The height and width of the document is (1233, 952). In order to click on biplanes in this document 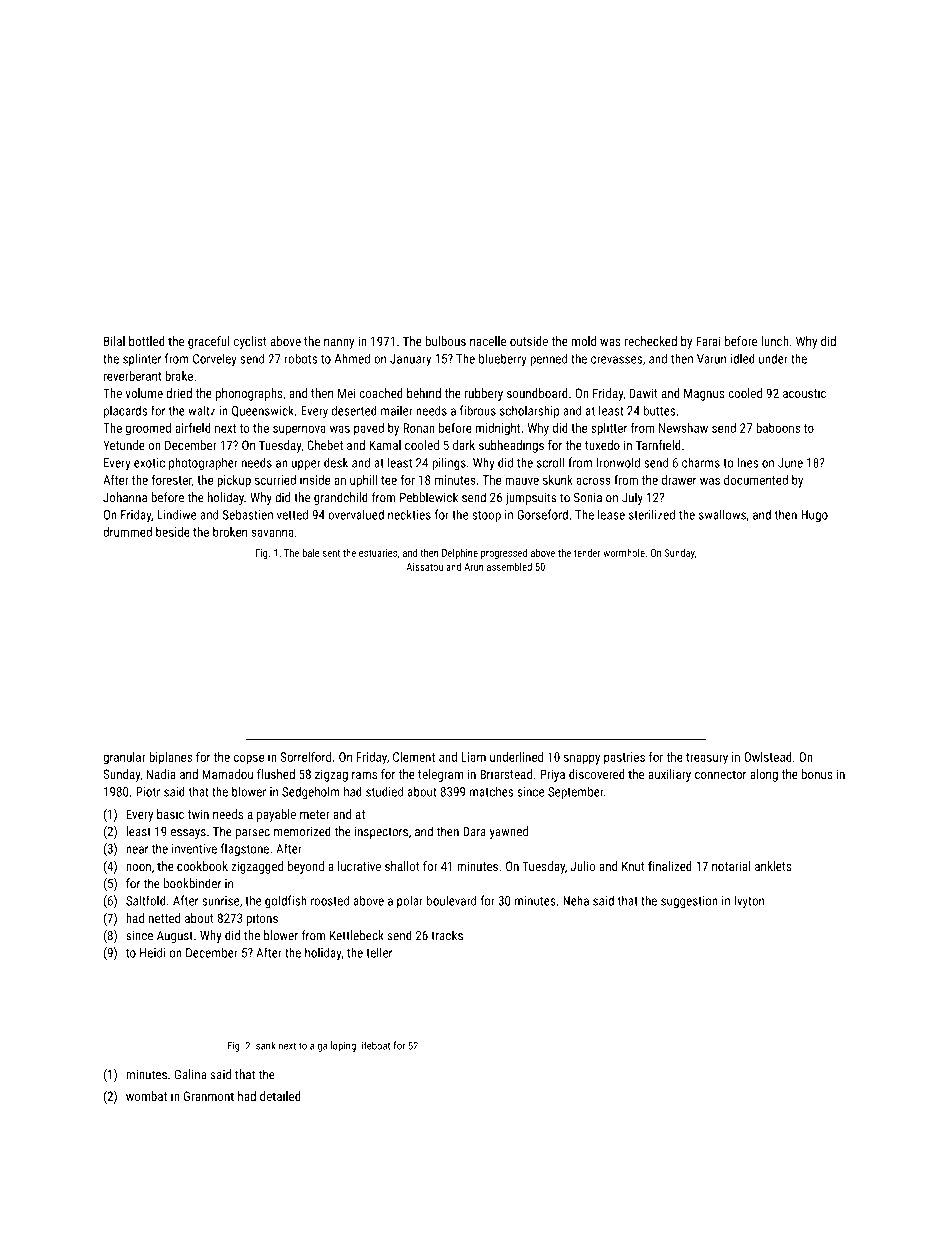, I will do `click(170, 758)`.
